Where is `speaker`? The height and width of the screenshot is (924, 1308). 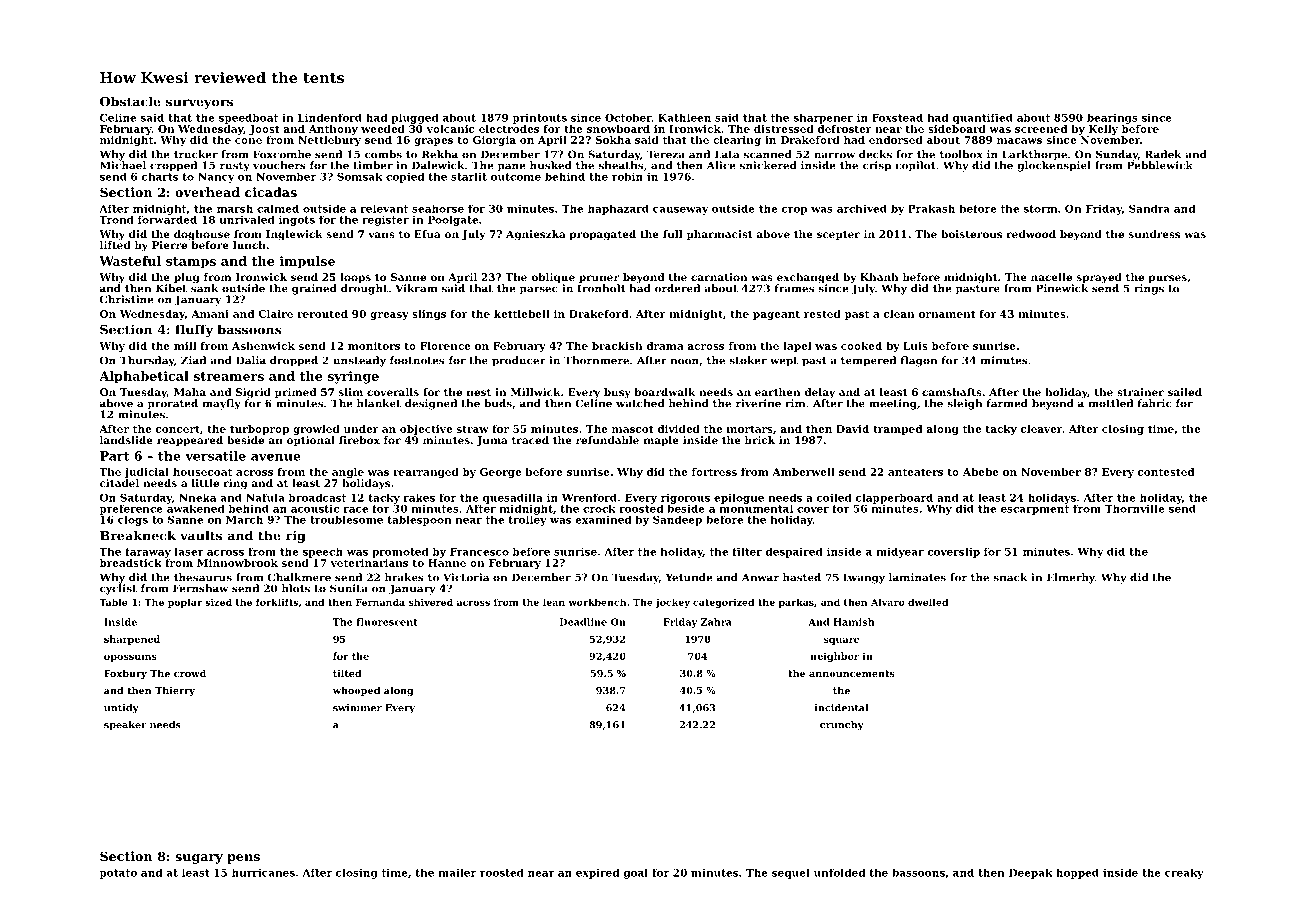
speaker is located at coordinates (125, 725).
